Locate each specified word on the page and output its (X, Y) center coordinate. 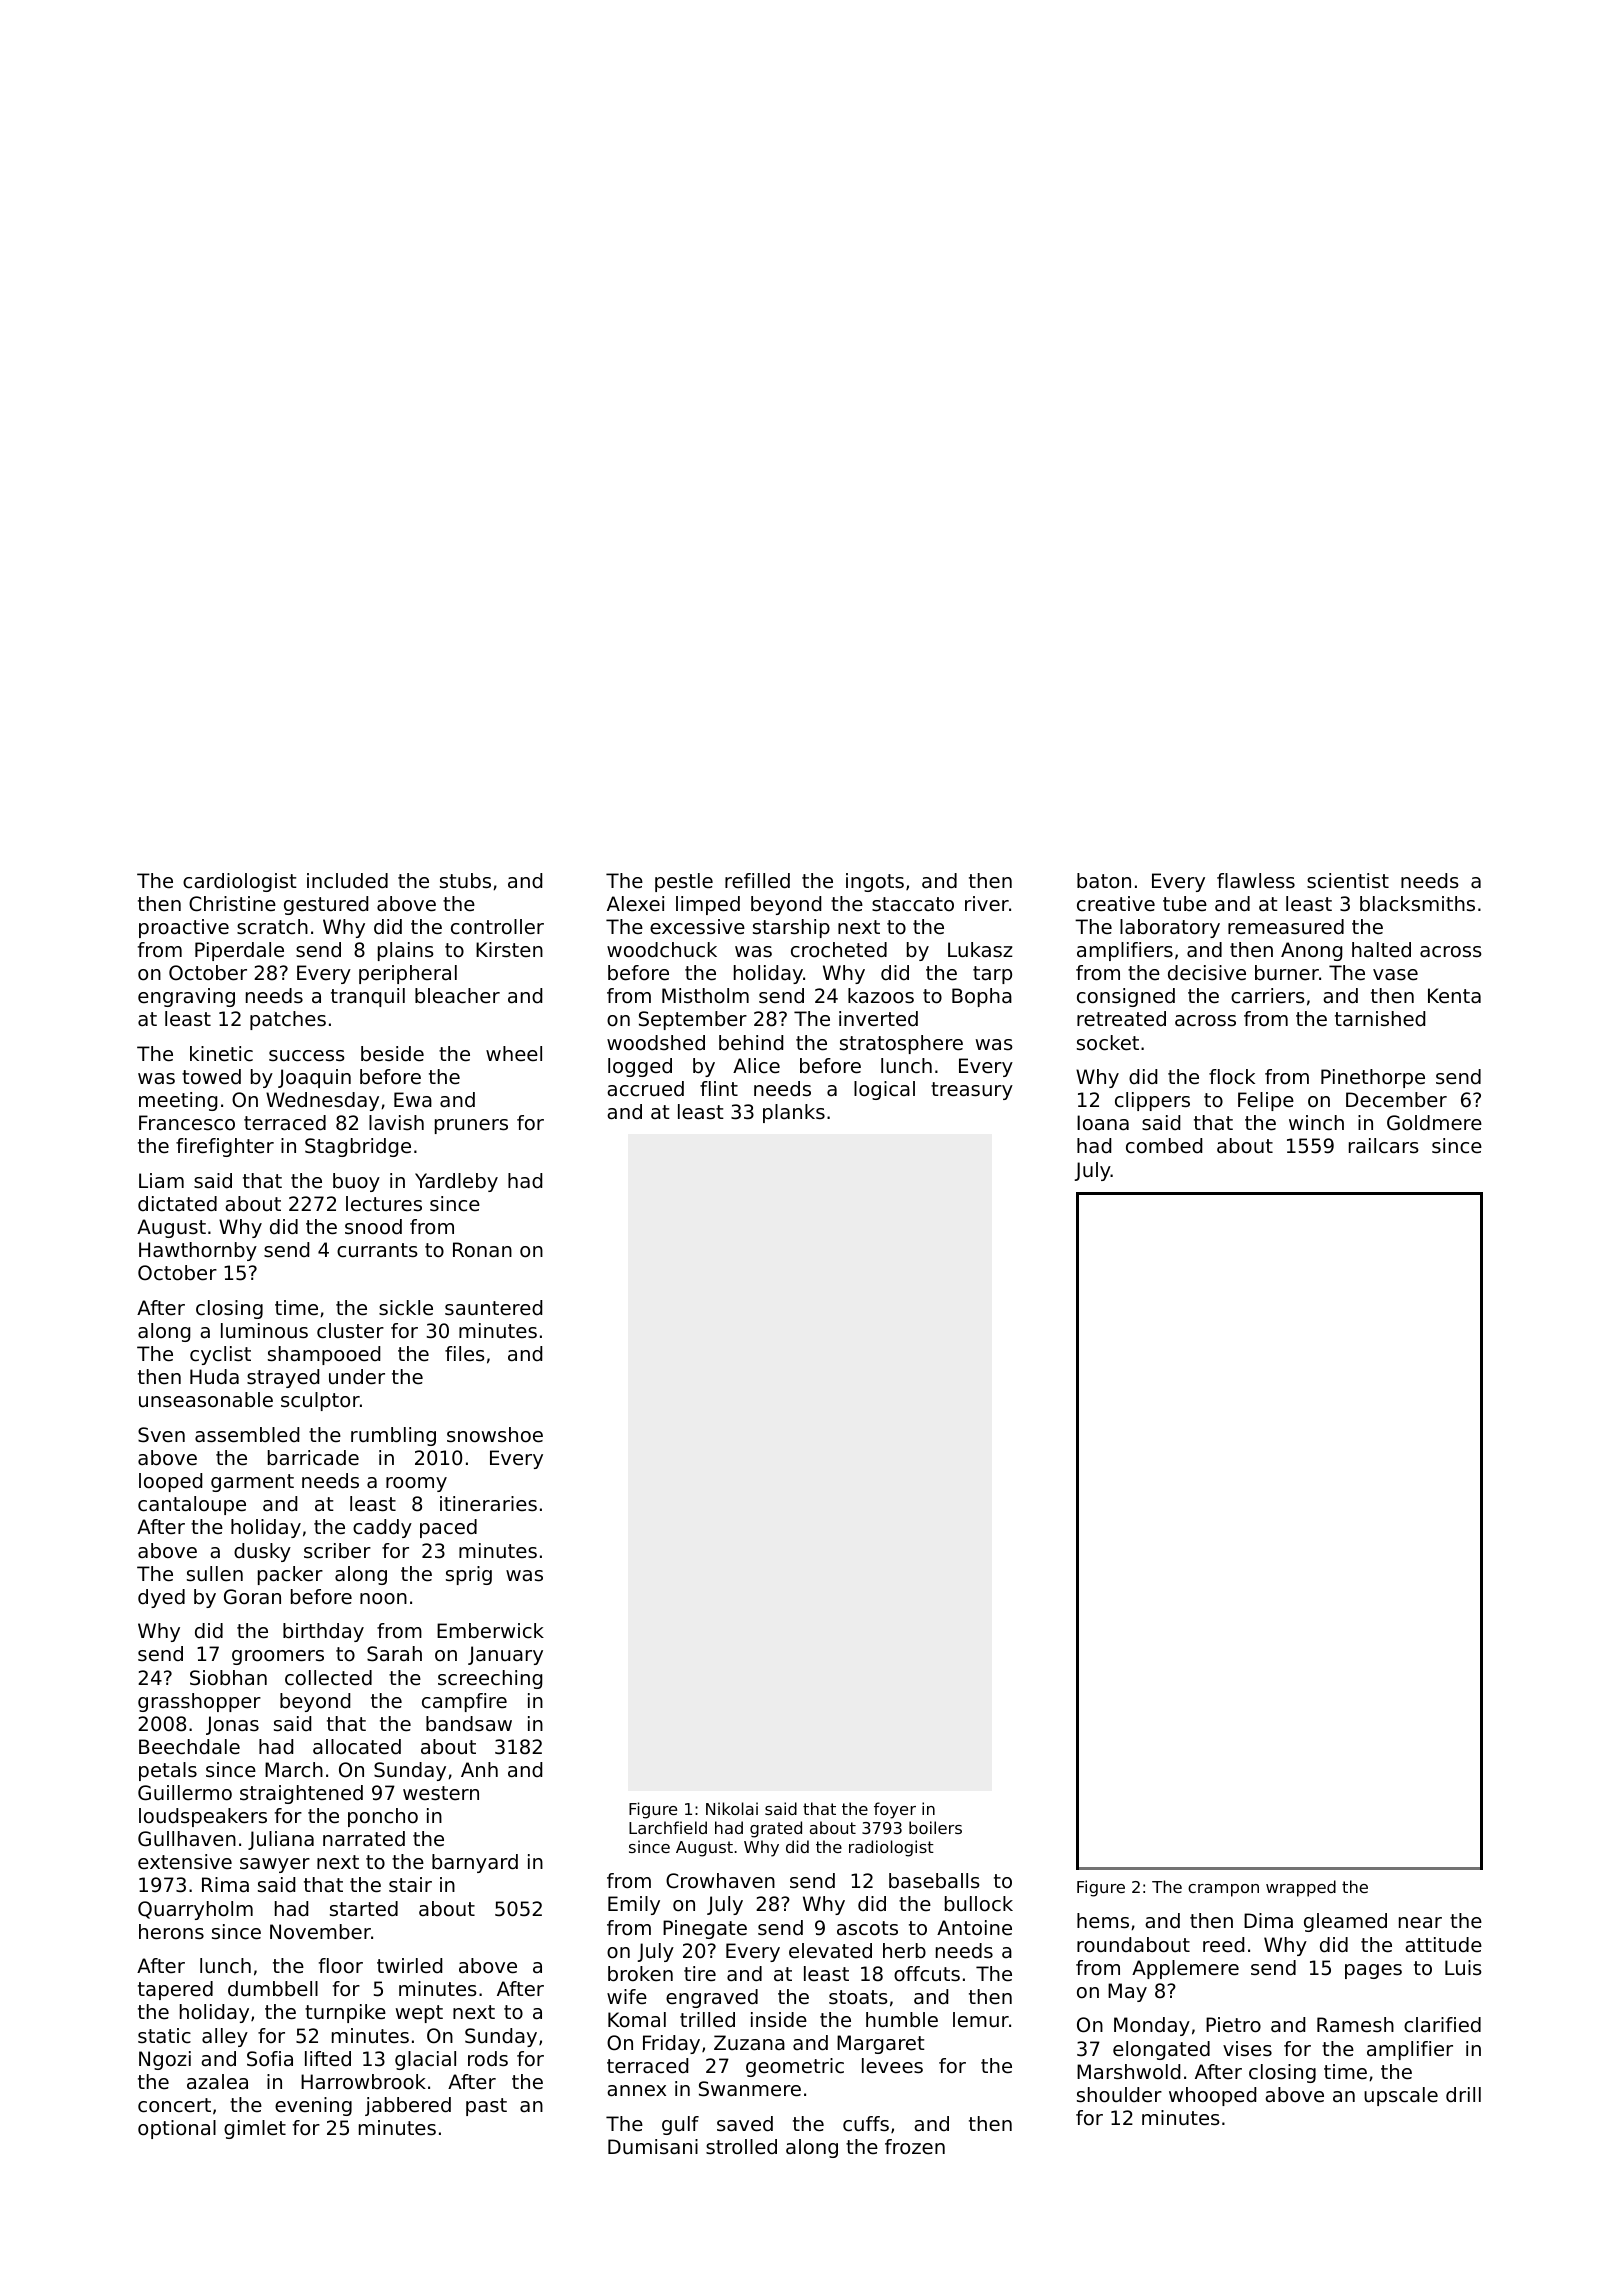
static (164, 2035)
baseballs (934, 1881)
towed (211, 1077)
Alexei (635, 903)
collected (328, 1678)
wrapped (1301, 1888)
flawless (1256, 881)
